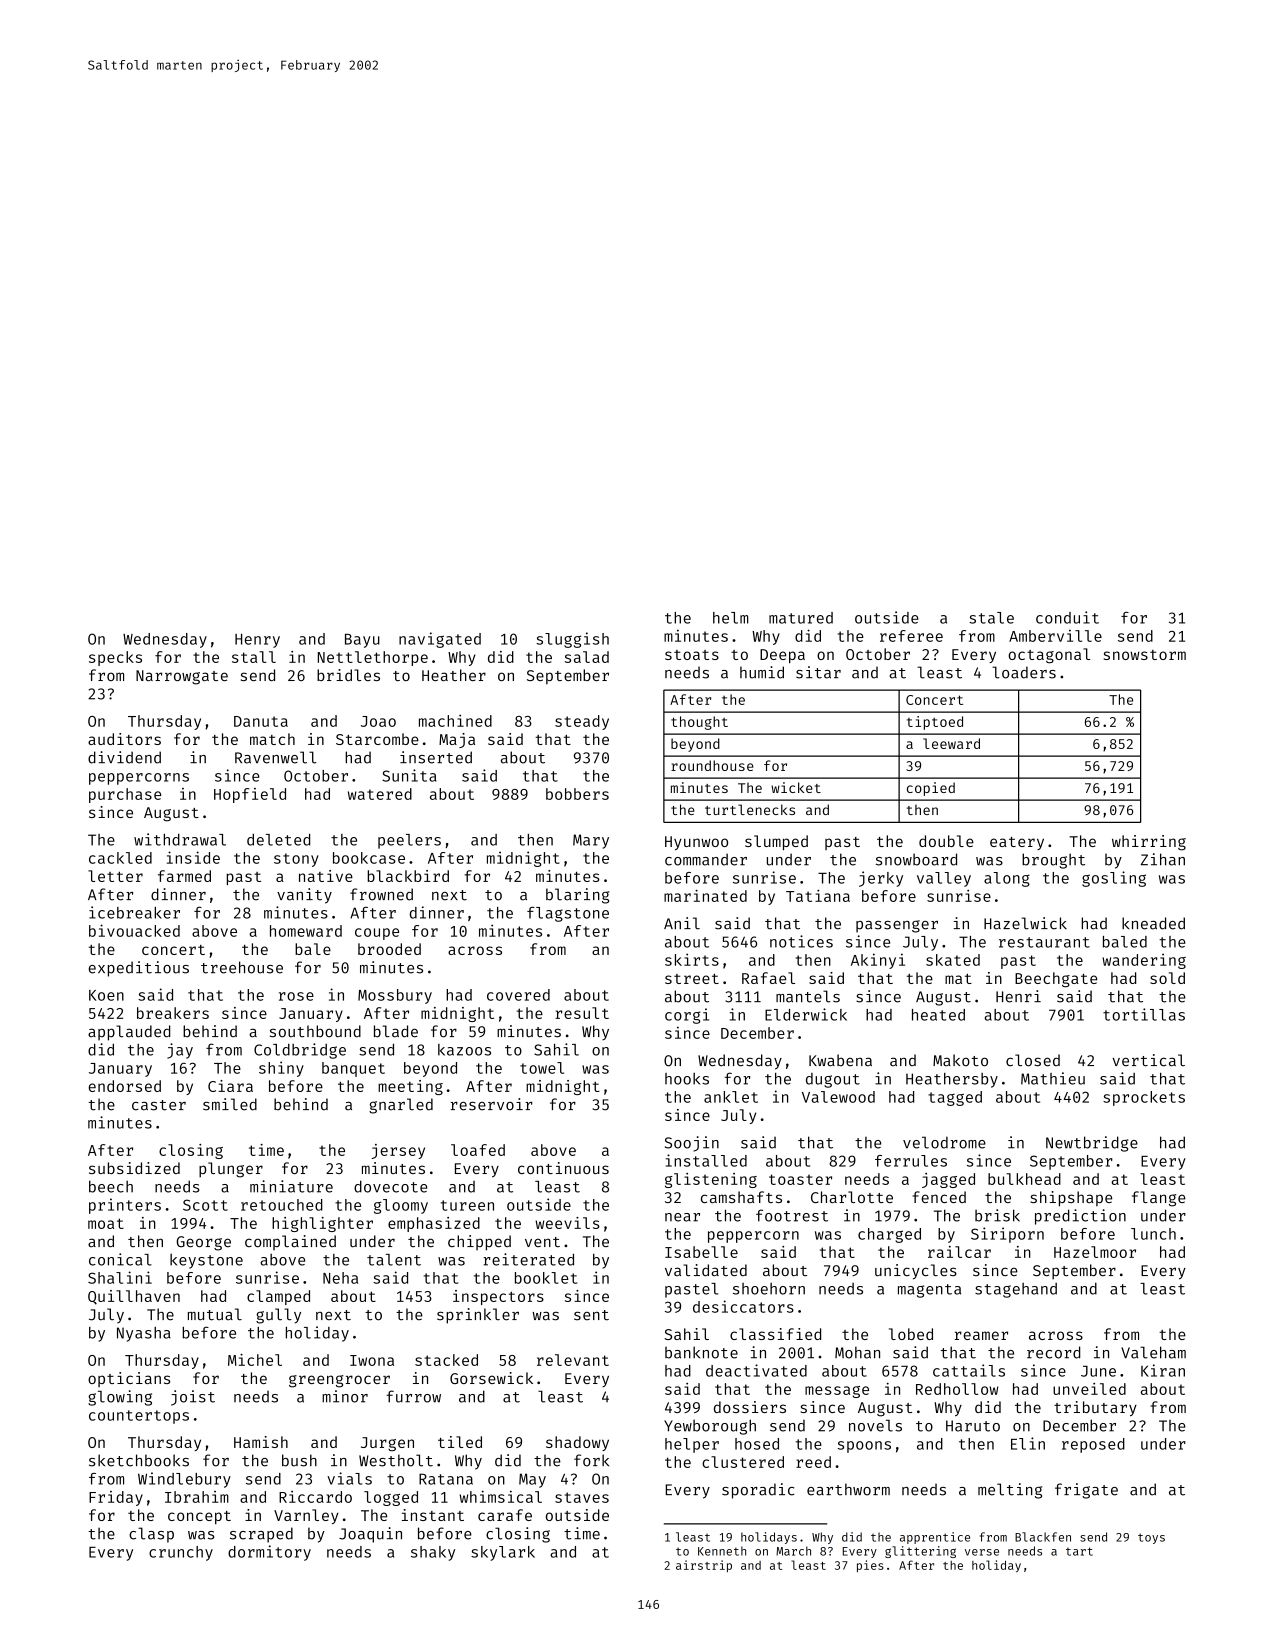 The height and width of the screenshot is (1648, 1274). Describe the element at coordinates (955, 1098) in the screenshot. I see `tagged` at that location.
